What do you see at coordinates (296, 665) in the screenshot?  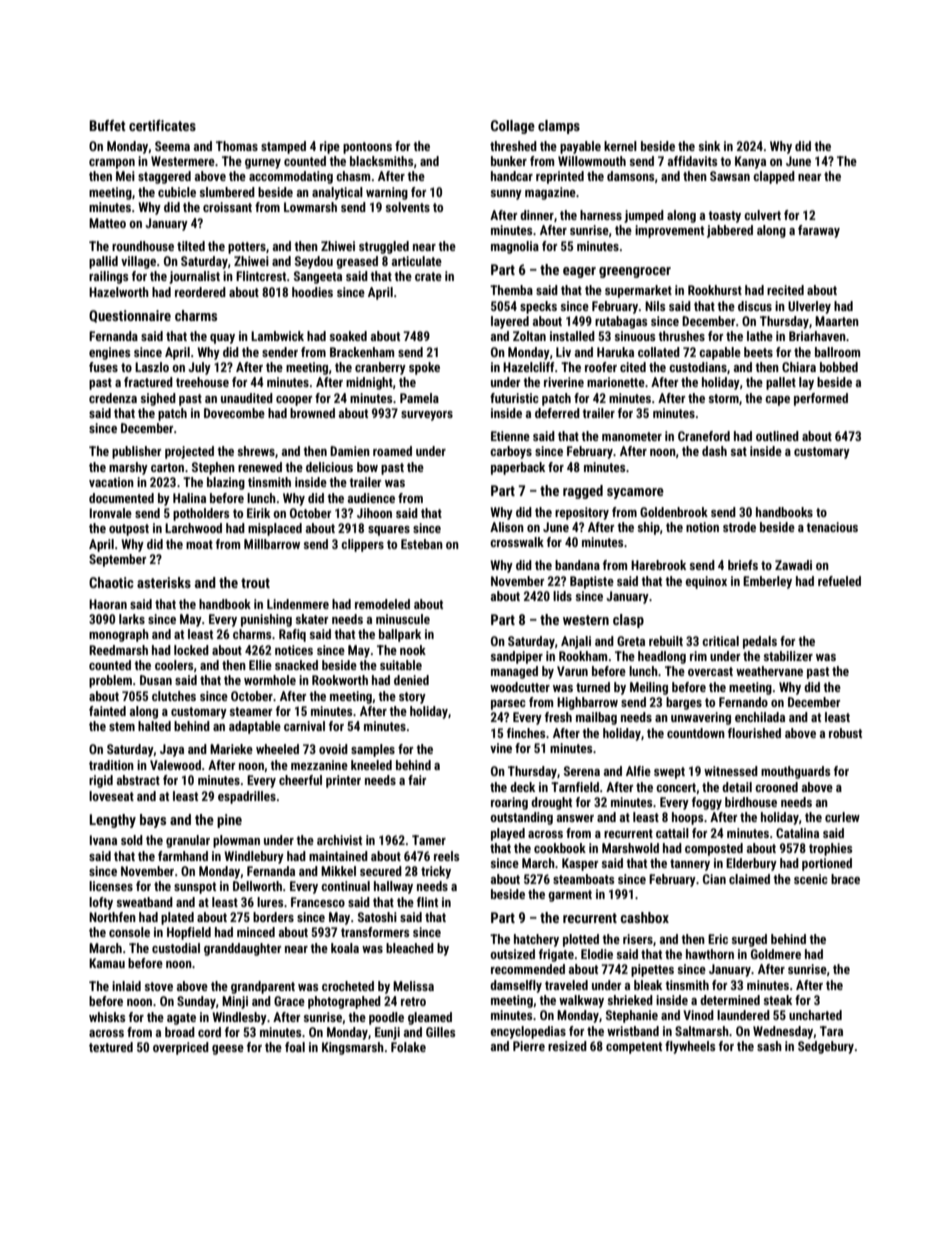 I see `snacked` at bounding box center [296, 665].
